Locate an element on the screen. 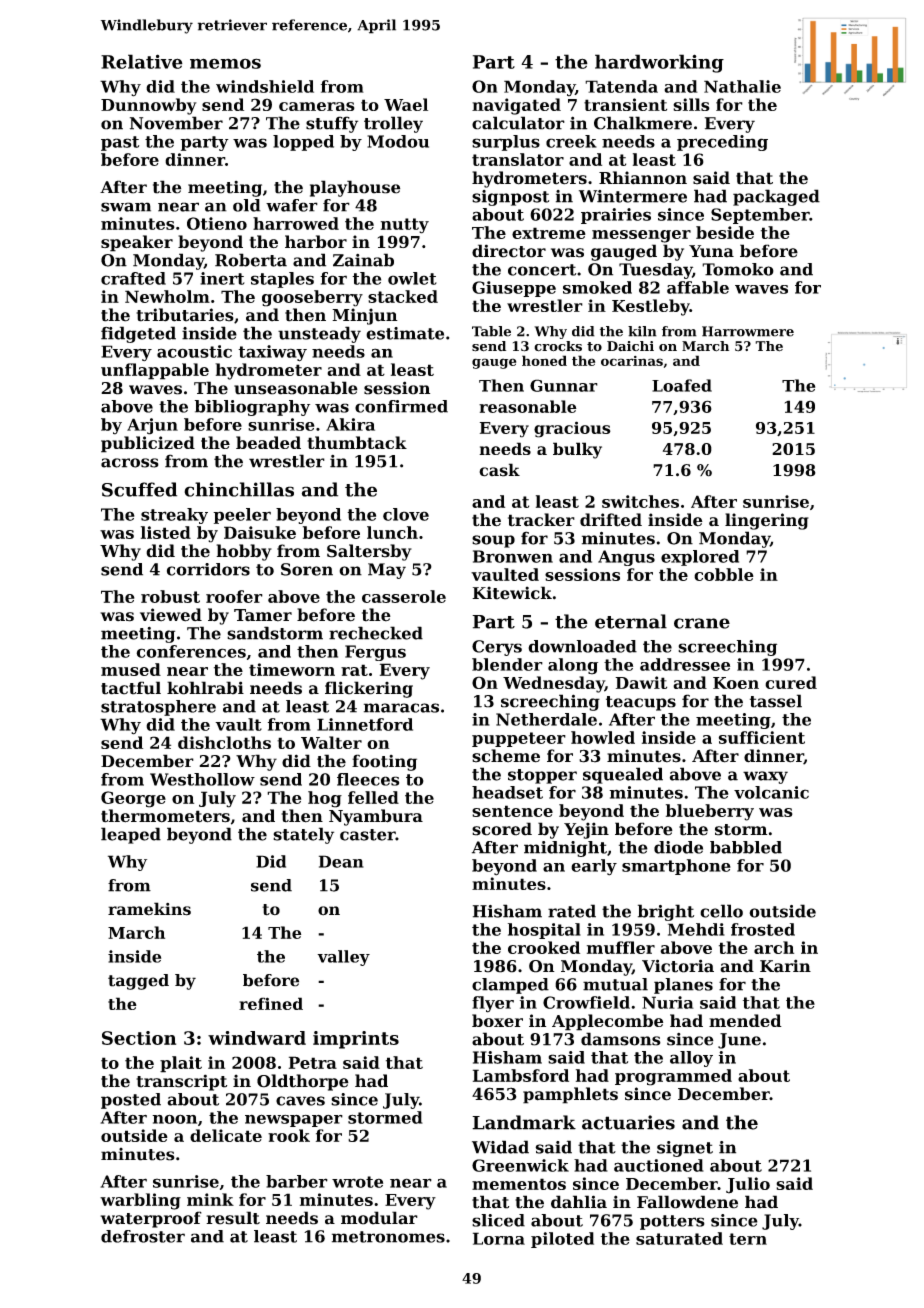 The height and width of the screenshot is (1308, 924). surplus is located at coordinates (506, 143).
